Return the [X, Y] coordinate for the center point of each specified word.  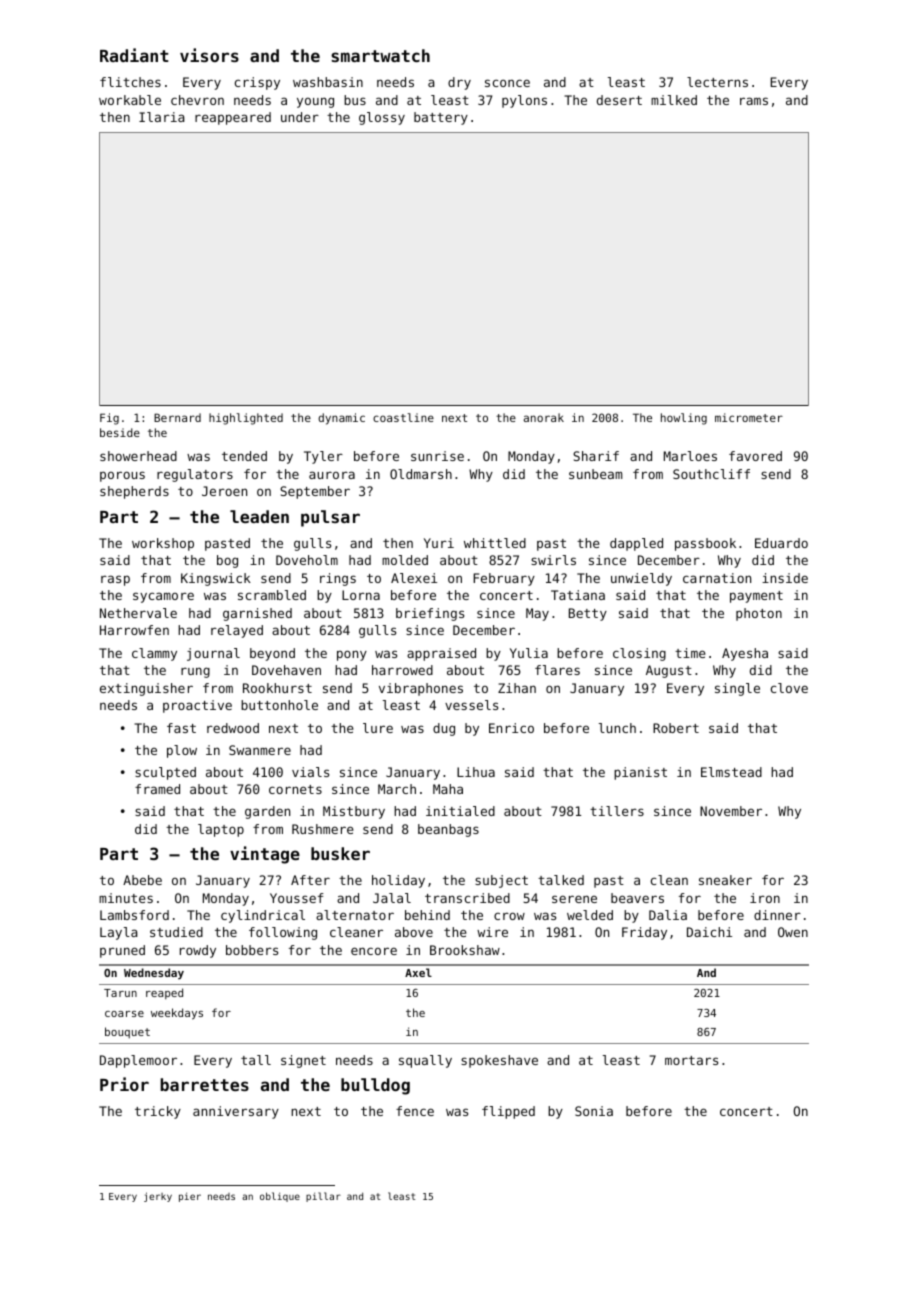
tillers [617, 811]
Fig [109, 419]
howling [684, 419]
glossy [382, 118]
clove [789, 688]
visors [209, 55]
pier [190, 1197]
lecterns [717, 82]
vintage [265, 855]
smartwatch [380, 55]
